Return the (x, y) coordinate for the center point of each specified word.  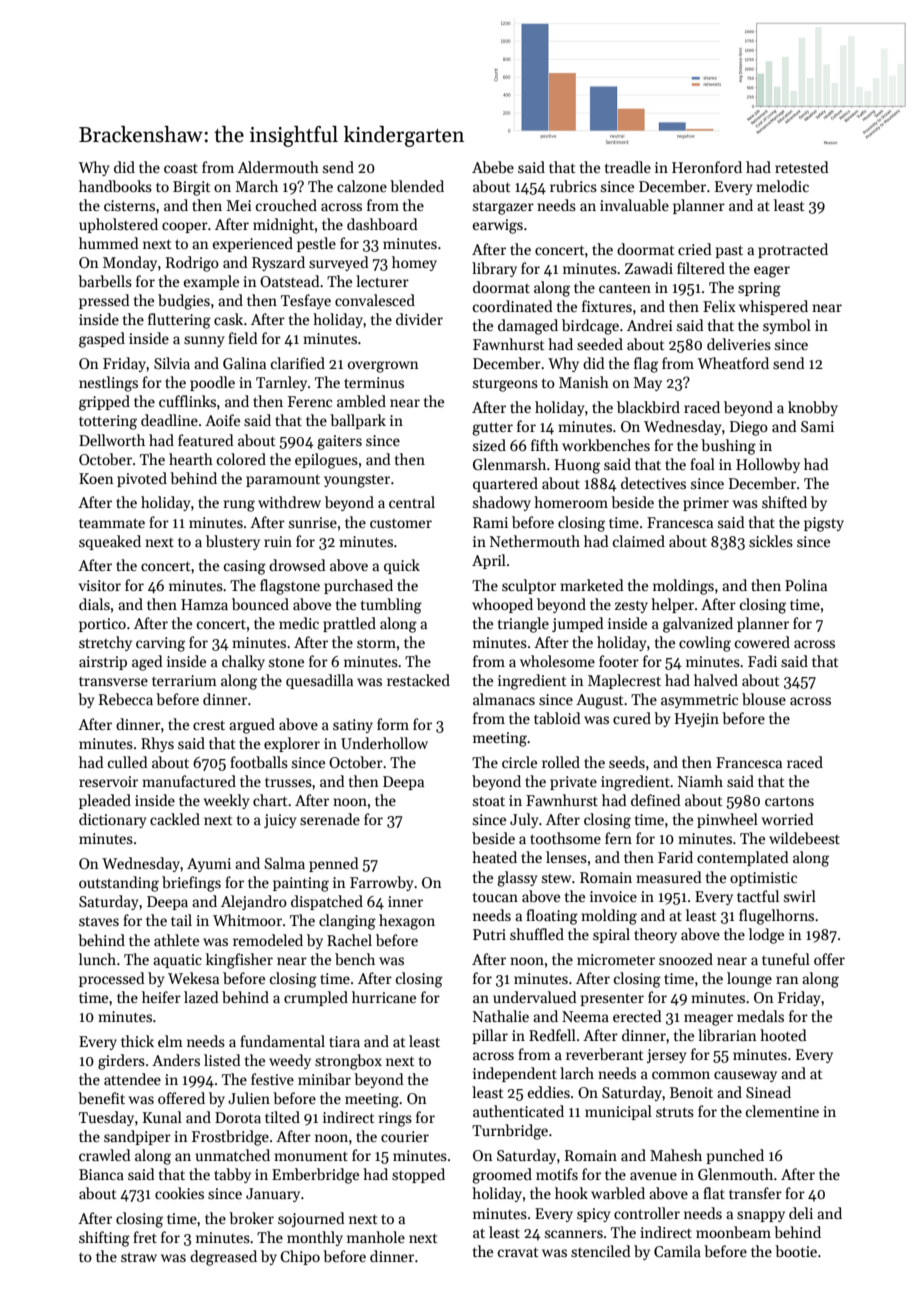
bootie (796, 1251)
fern (618, 838)
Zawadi (649, 268)
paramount (283, 480)
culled (128, 762)
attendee (132, 1079)
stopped (418, 1175)
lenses (566, 857)
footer (619, 661)
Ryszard (278, 263)
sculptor (529, 586)
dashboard (382, 224)
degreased (223, 1258)
